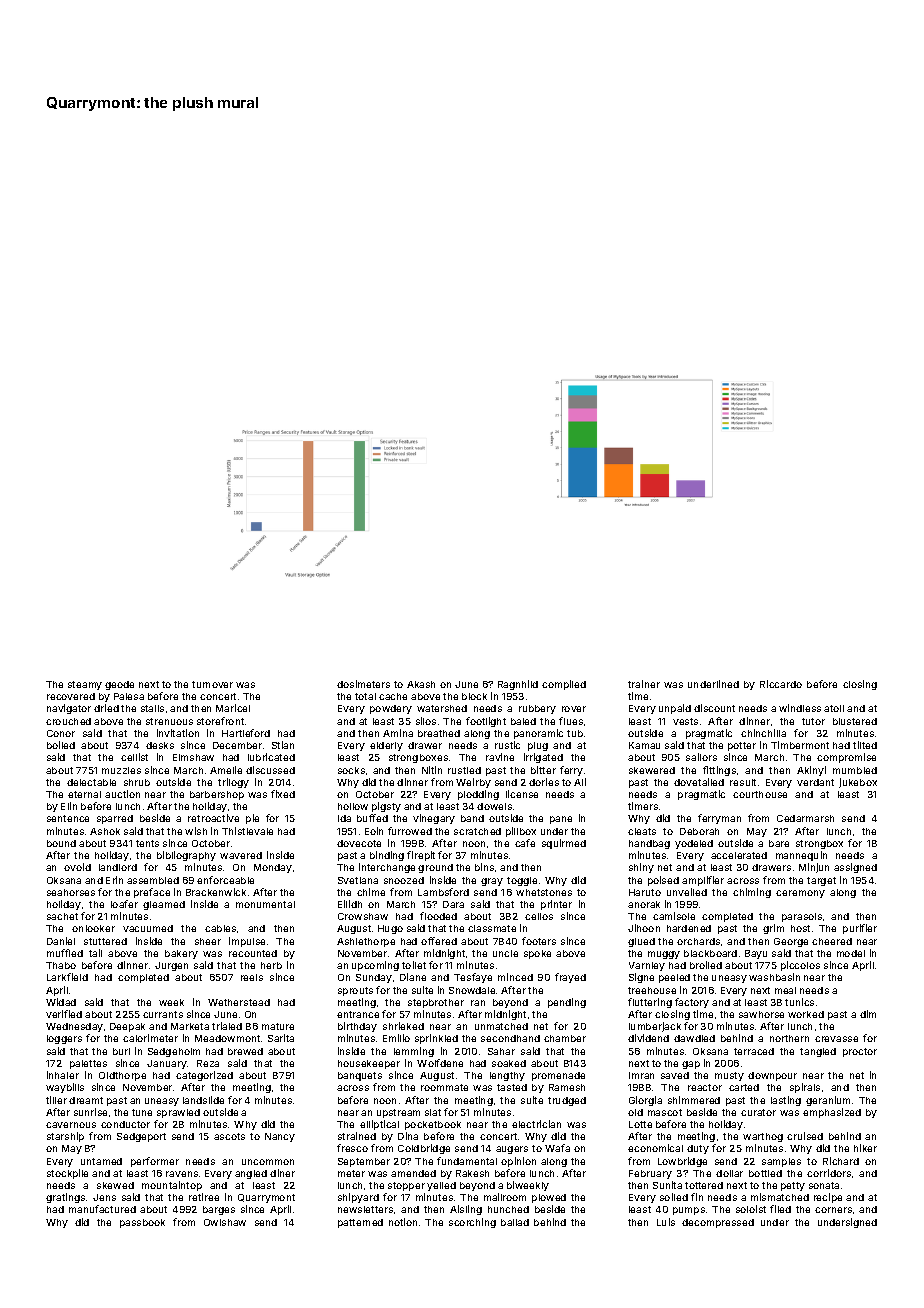 The height and width of the screenshot is (1308, 924). Describe the element at coordinates (227, 1026) in the screenshot. I see `trialed` at that location.
